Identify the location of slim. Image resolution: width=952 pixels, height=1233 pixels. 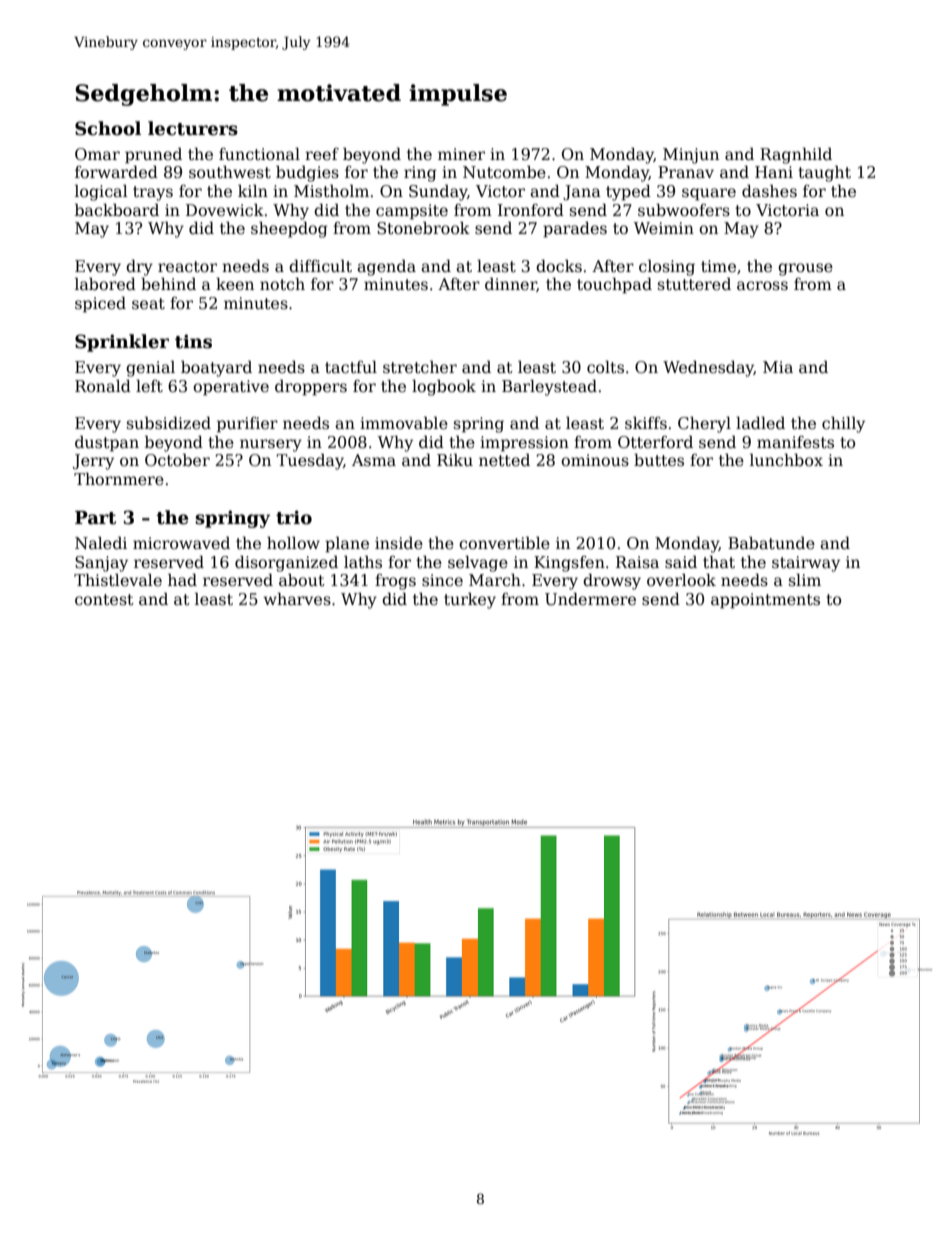
(805, 580).
